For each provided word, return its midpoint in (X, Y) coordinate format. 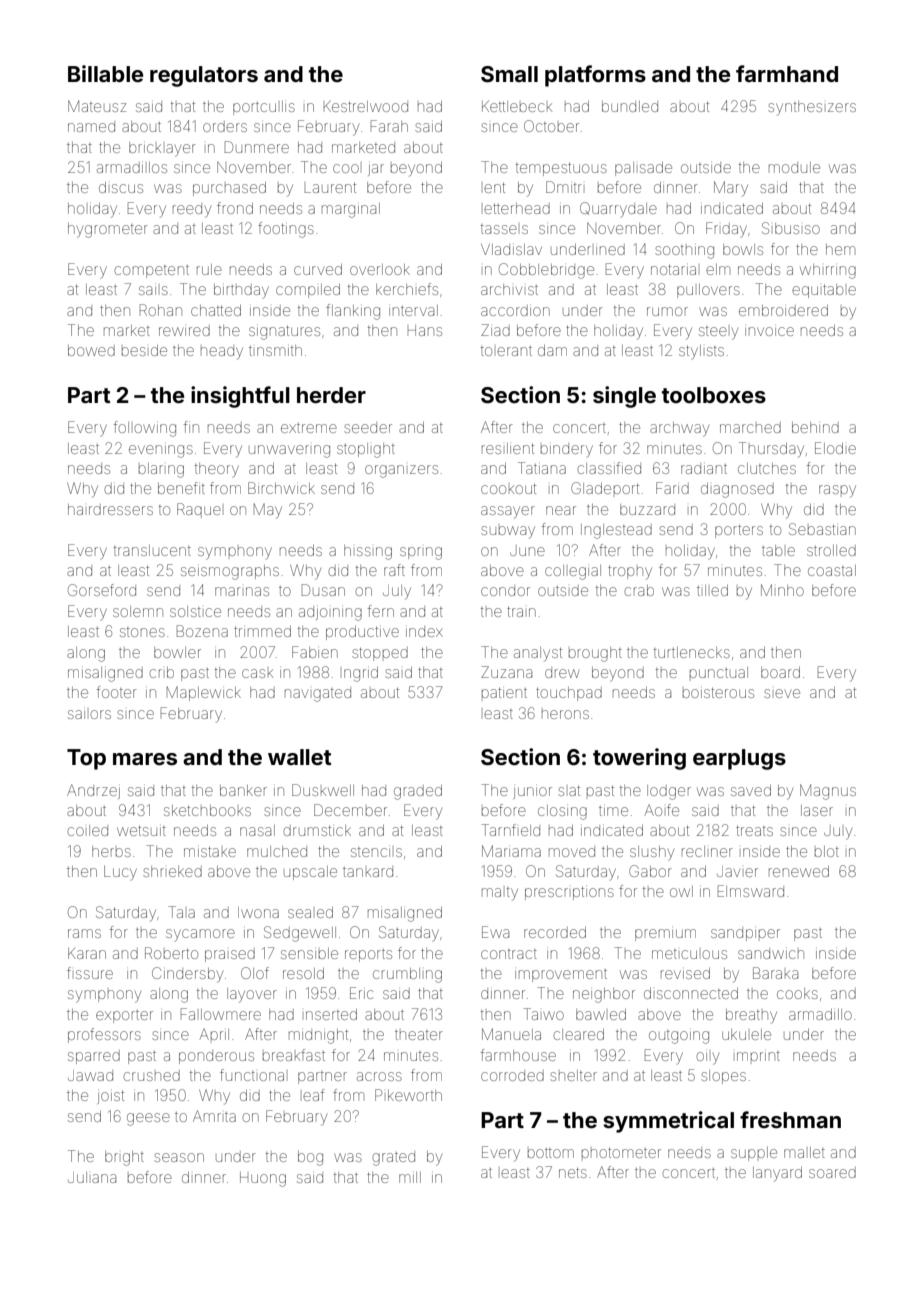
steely (718, 333)
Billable (105, 73)
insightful (240, 397)
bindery (567, 450)
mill (410, 1177)
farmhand (787, 73)
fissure (90, 973)
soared (832, 1172)
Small (509, 74)
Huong (263, 1179)
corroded (512, 1075)
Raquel (199, 510)
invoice (769, 331)
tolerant (506, 351)
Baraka (775, 973)
